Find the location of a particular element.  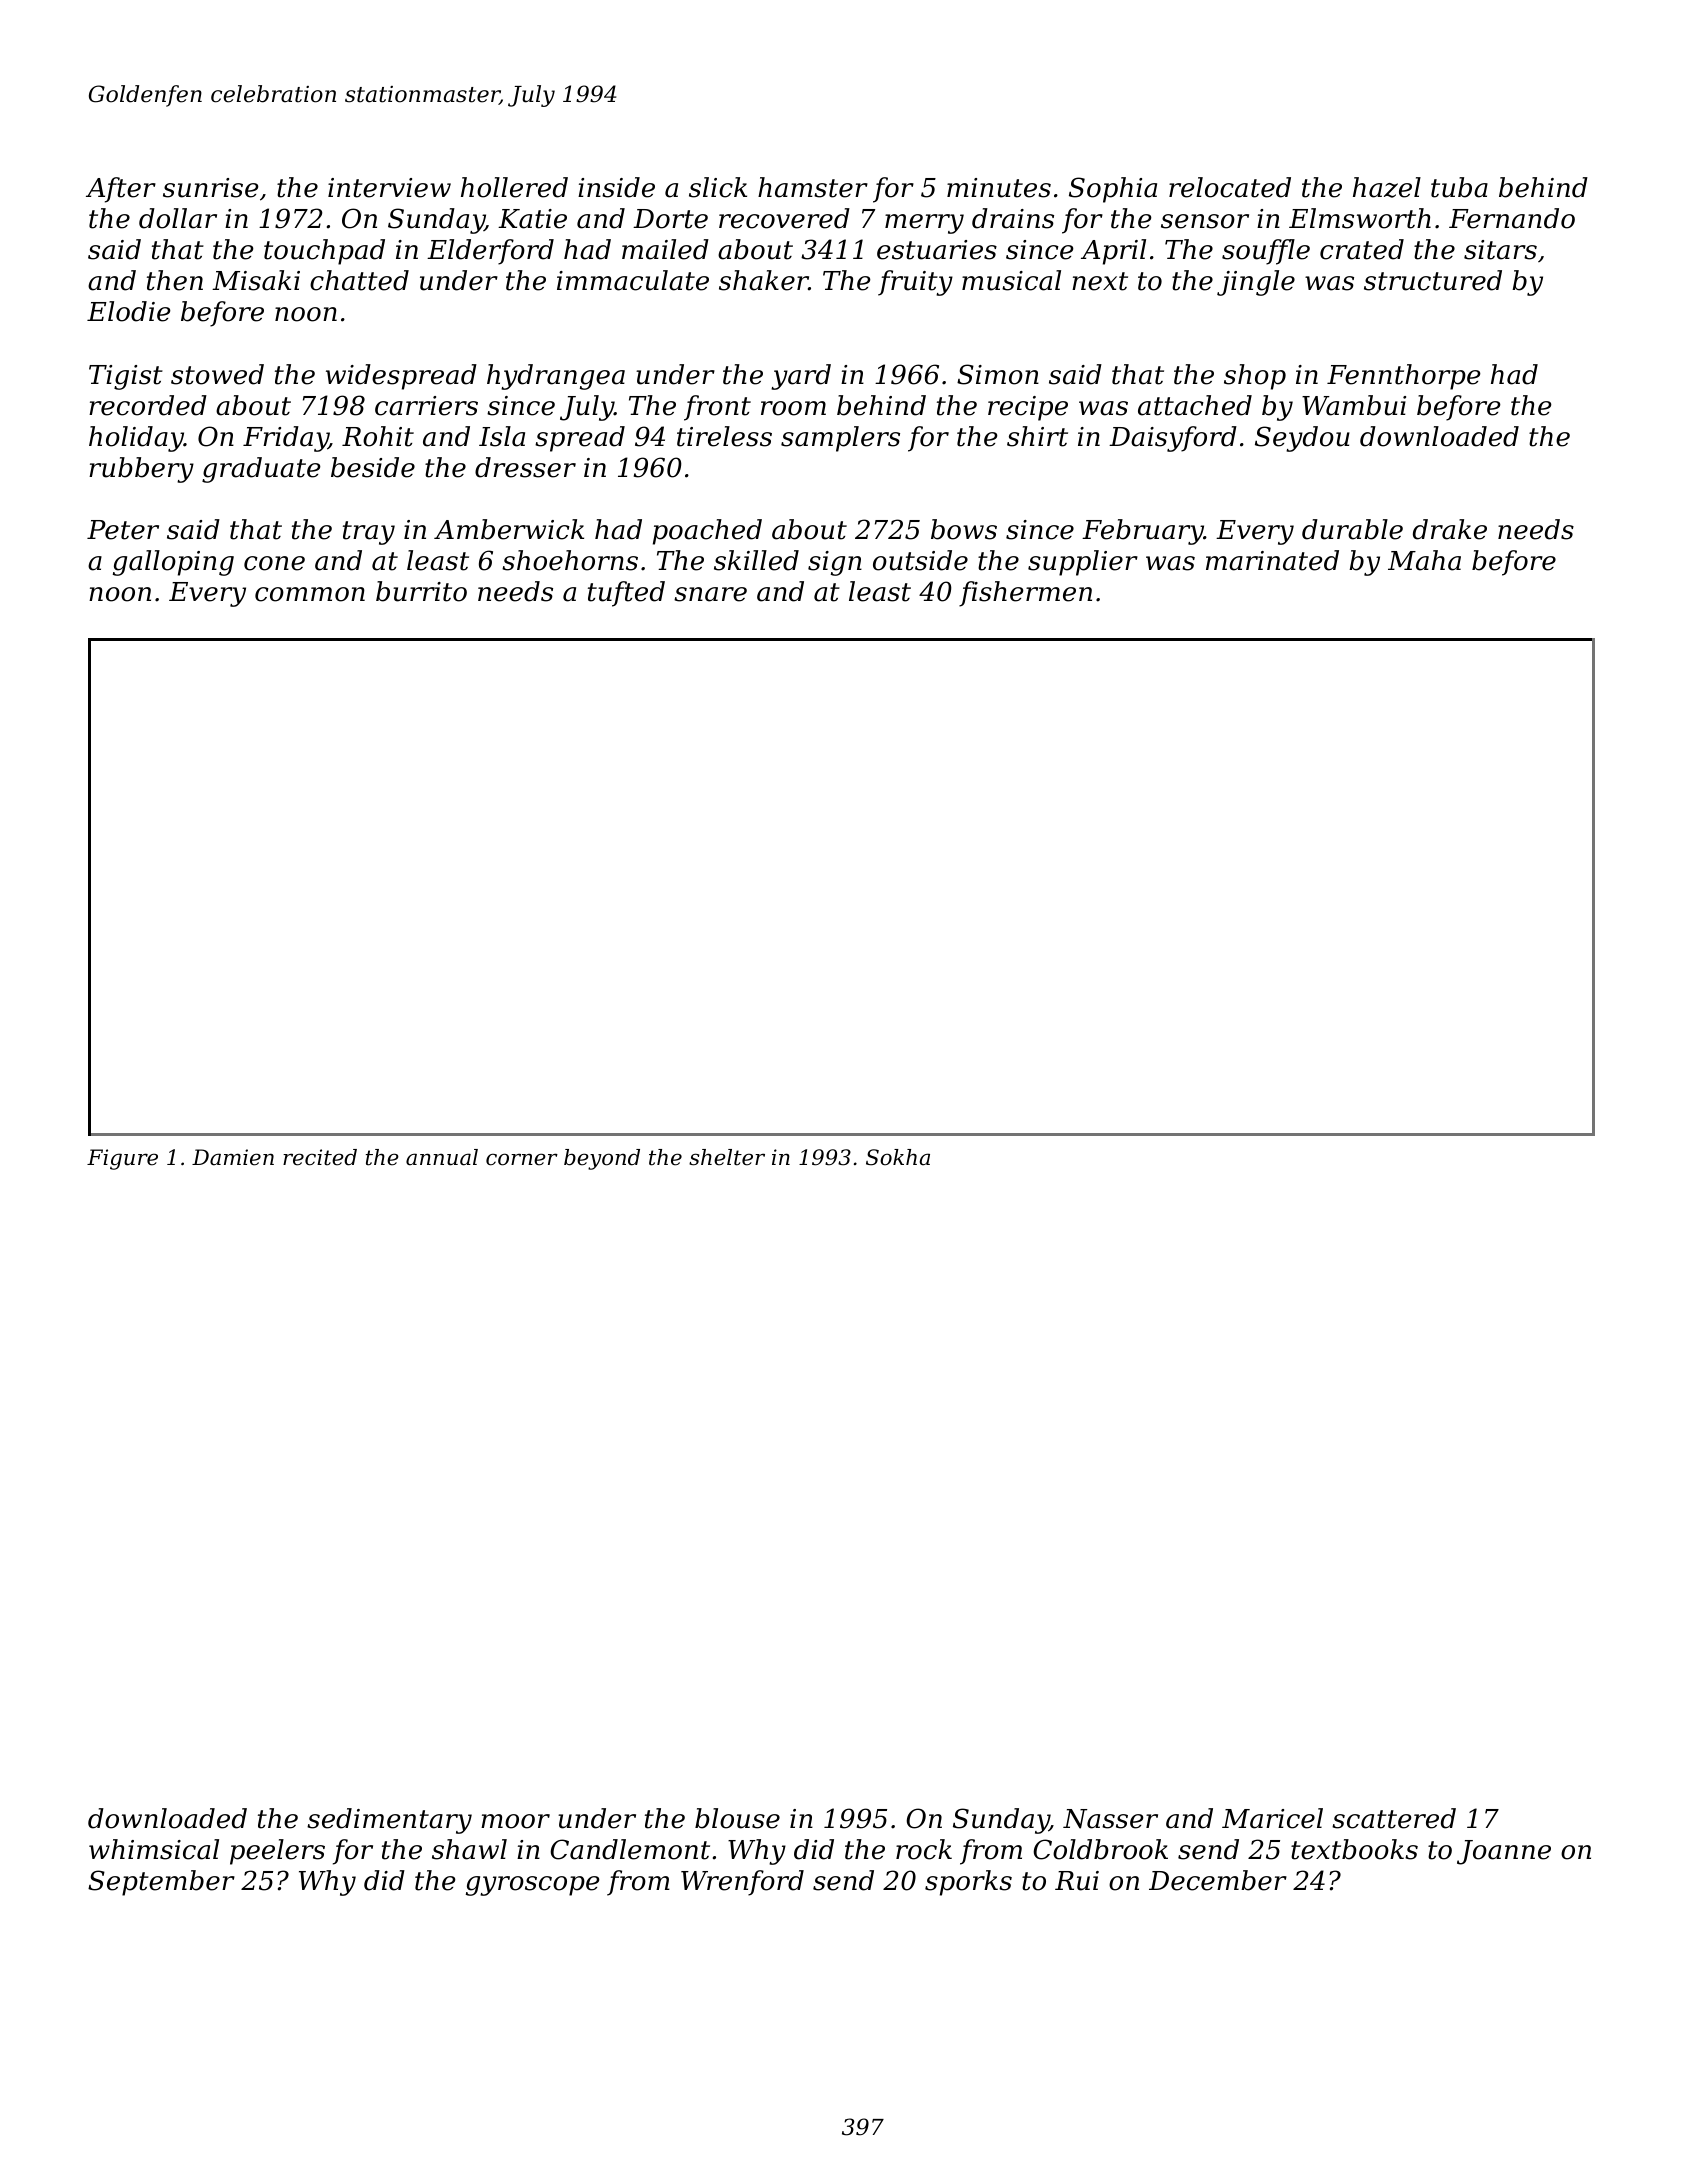

jingle is located at coordinates (1256, 283).
